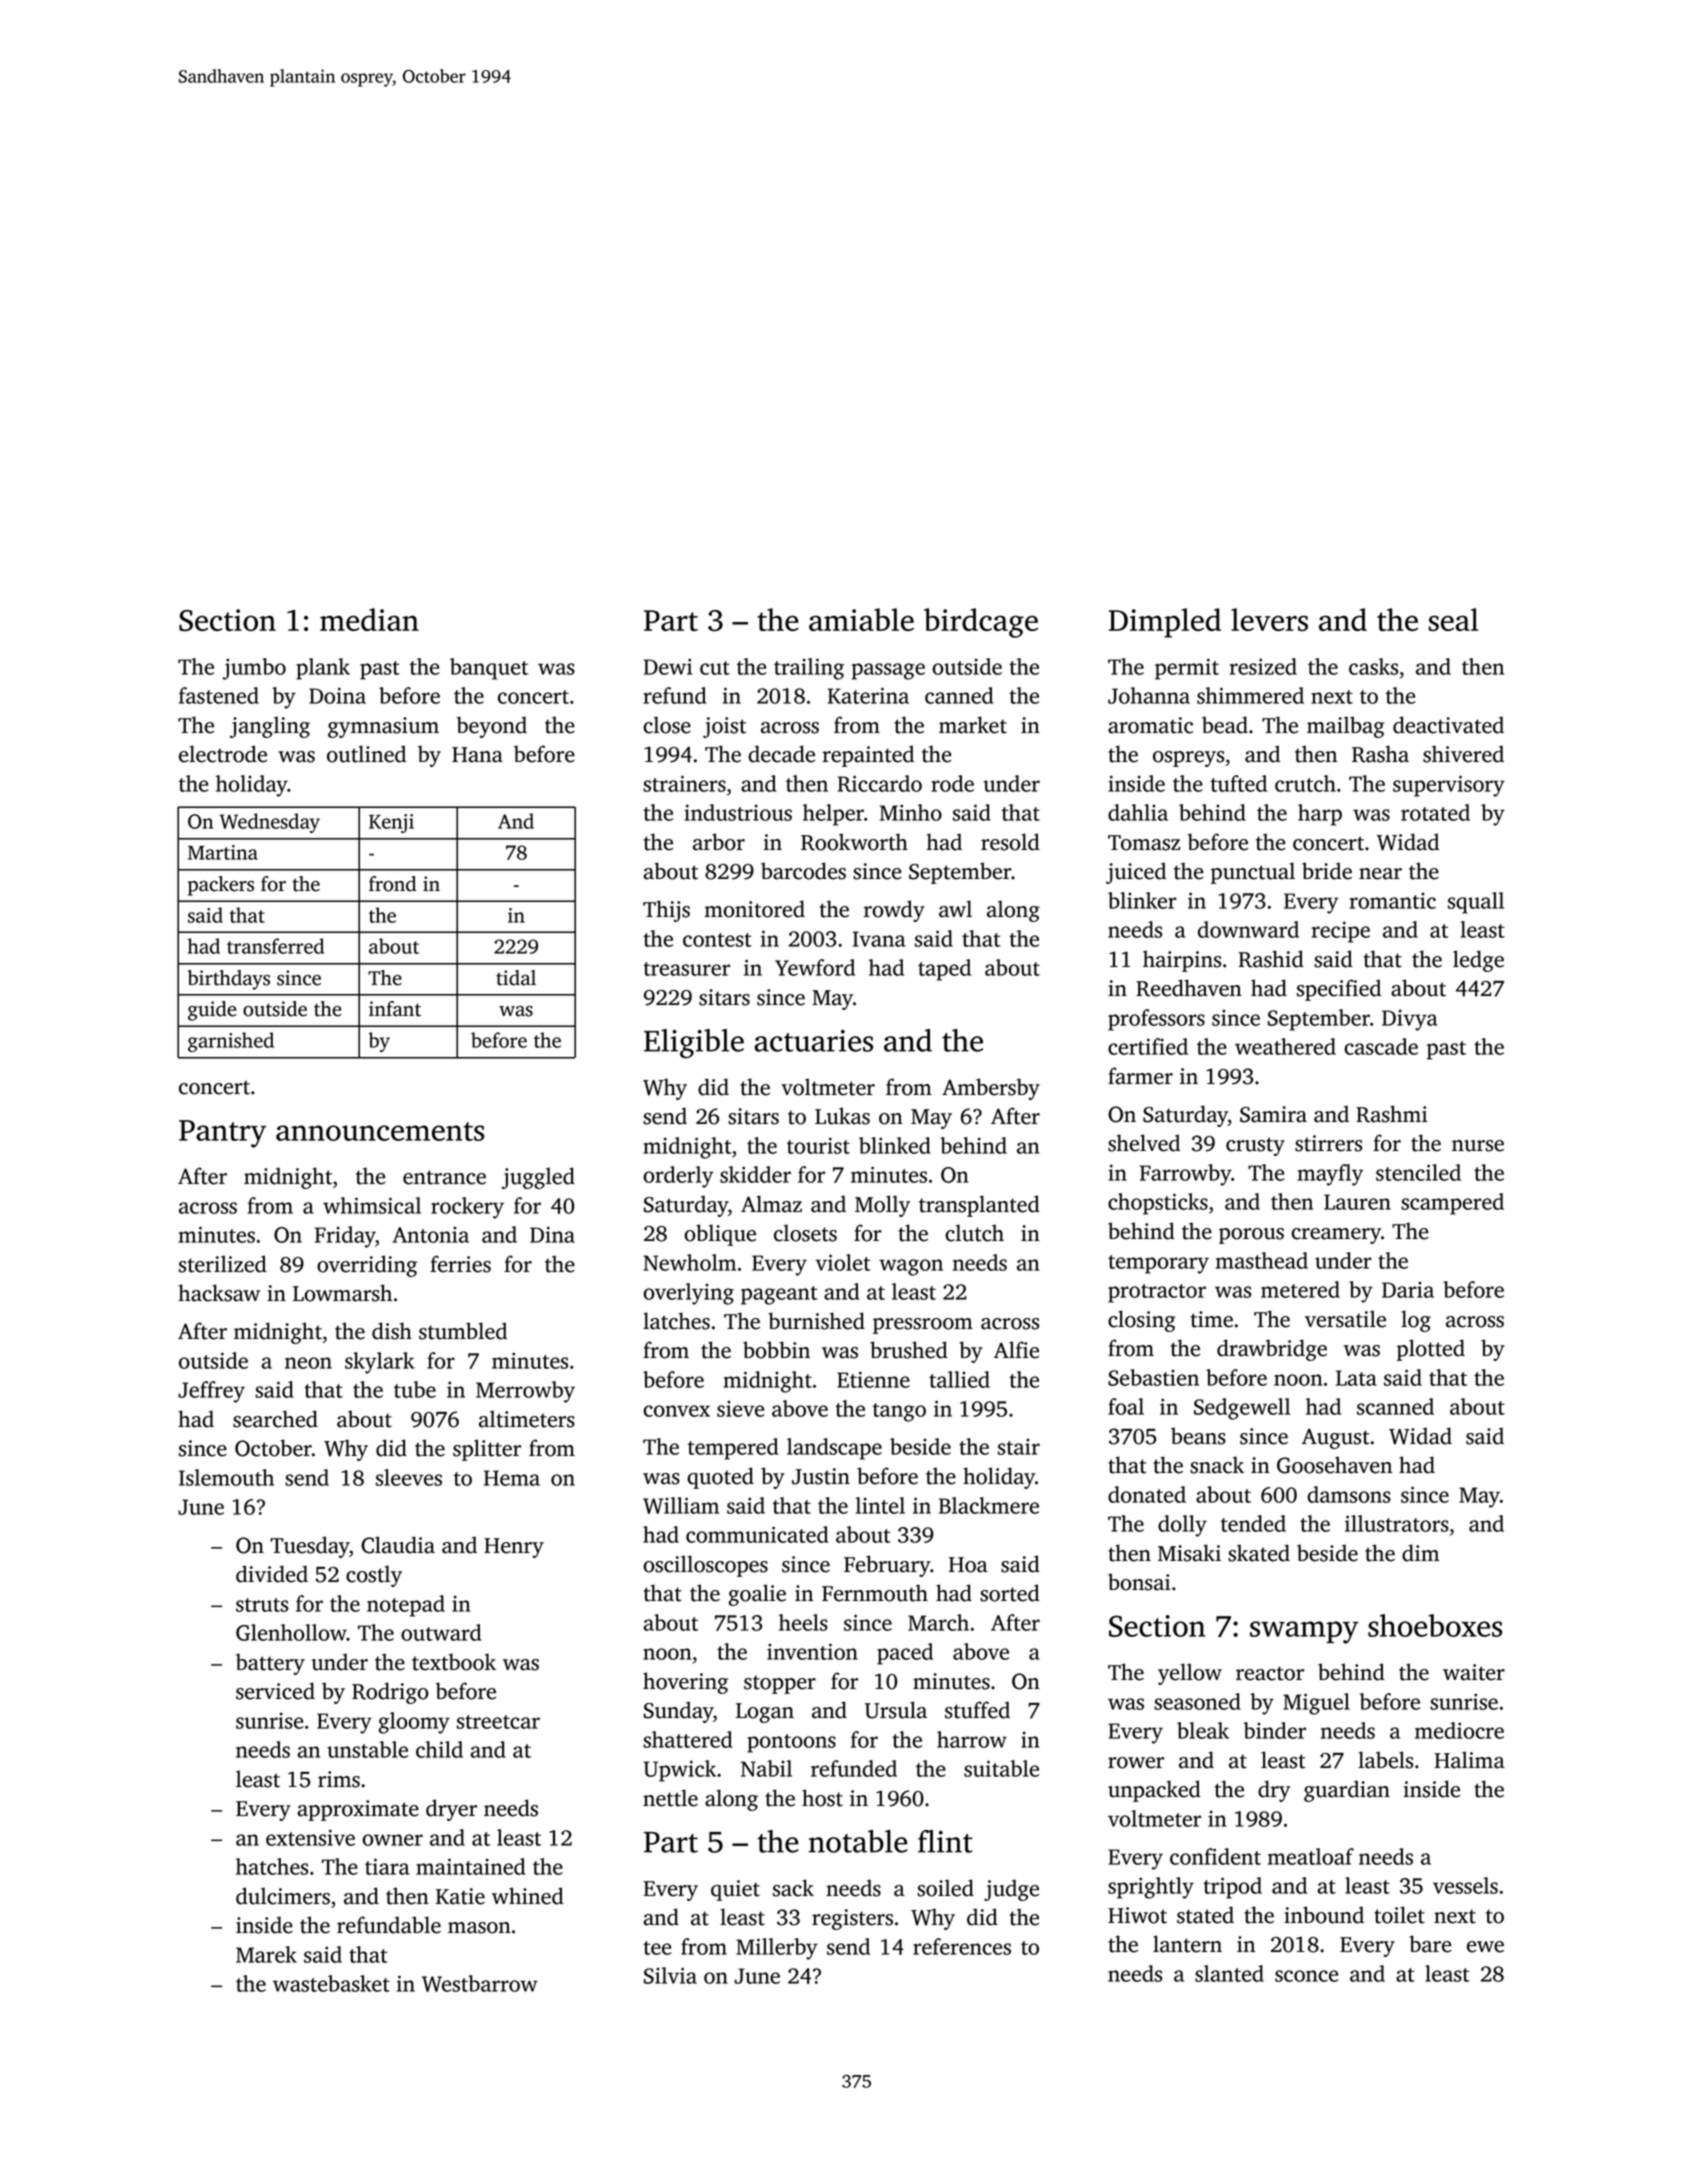  I want to click on amiable, so click(861, 619).
